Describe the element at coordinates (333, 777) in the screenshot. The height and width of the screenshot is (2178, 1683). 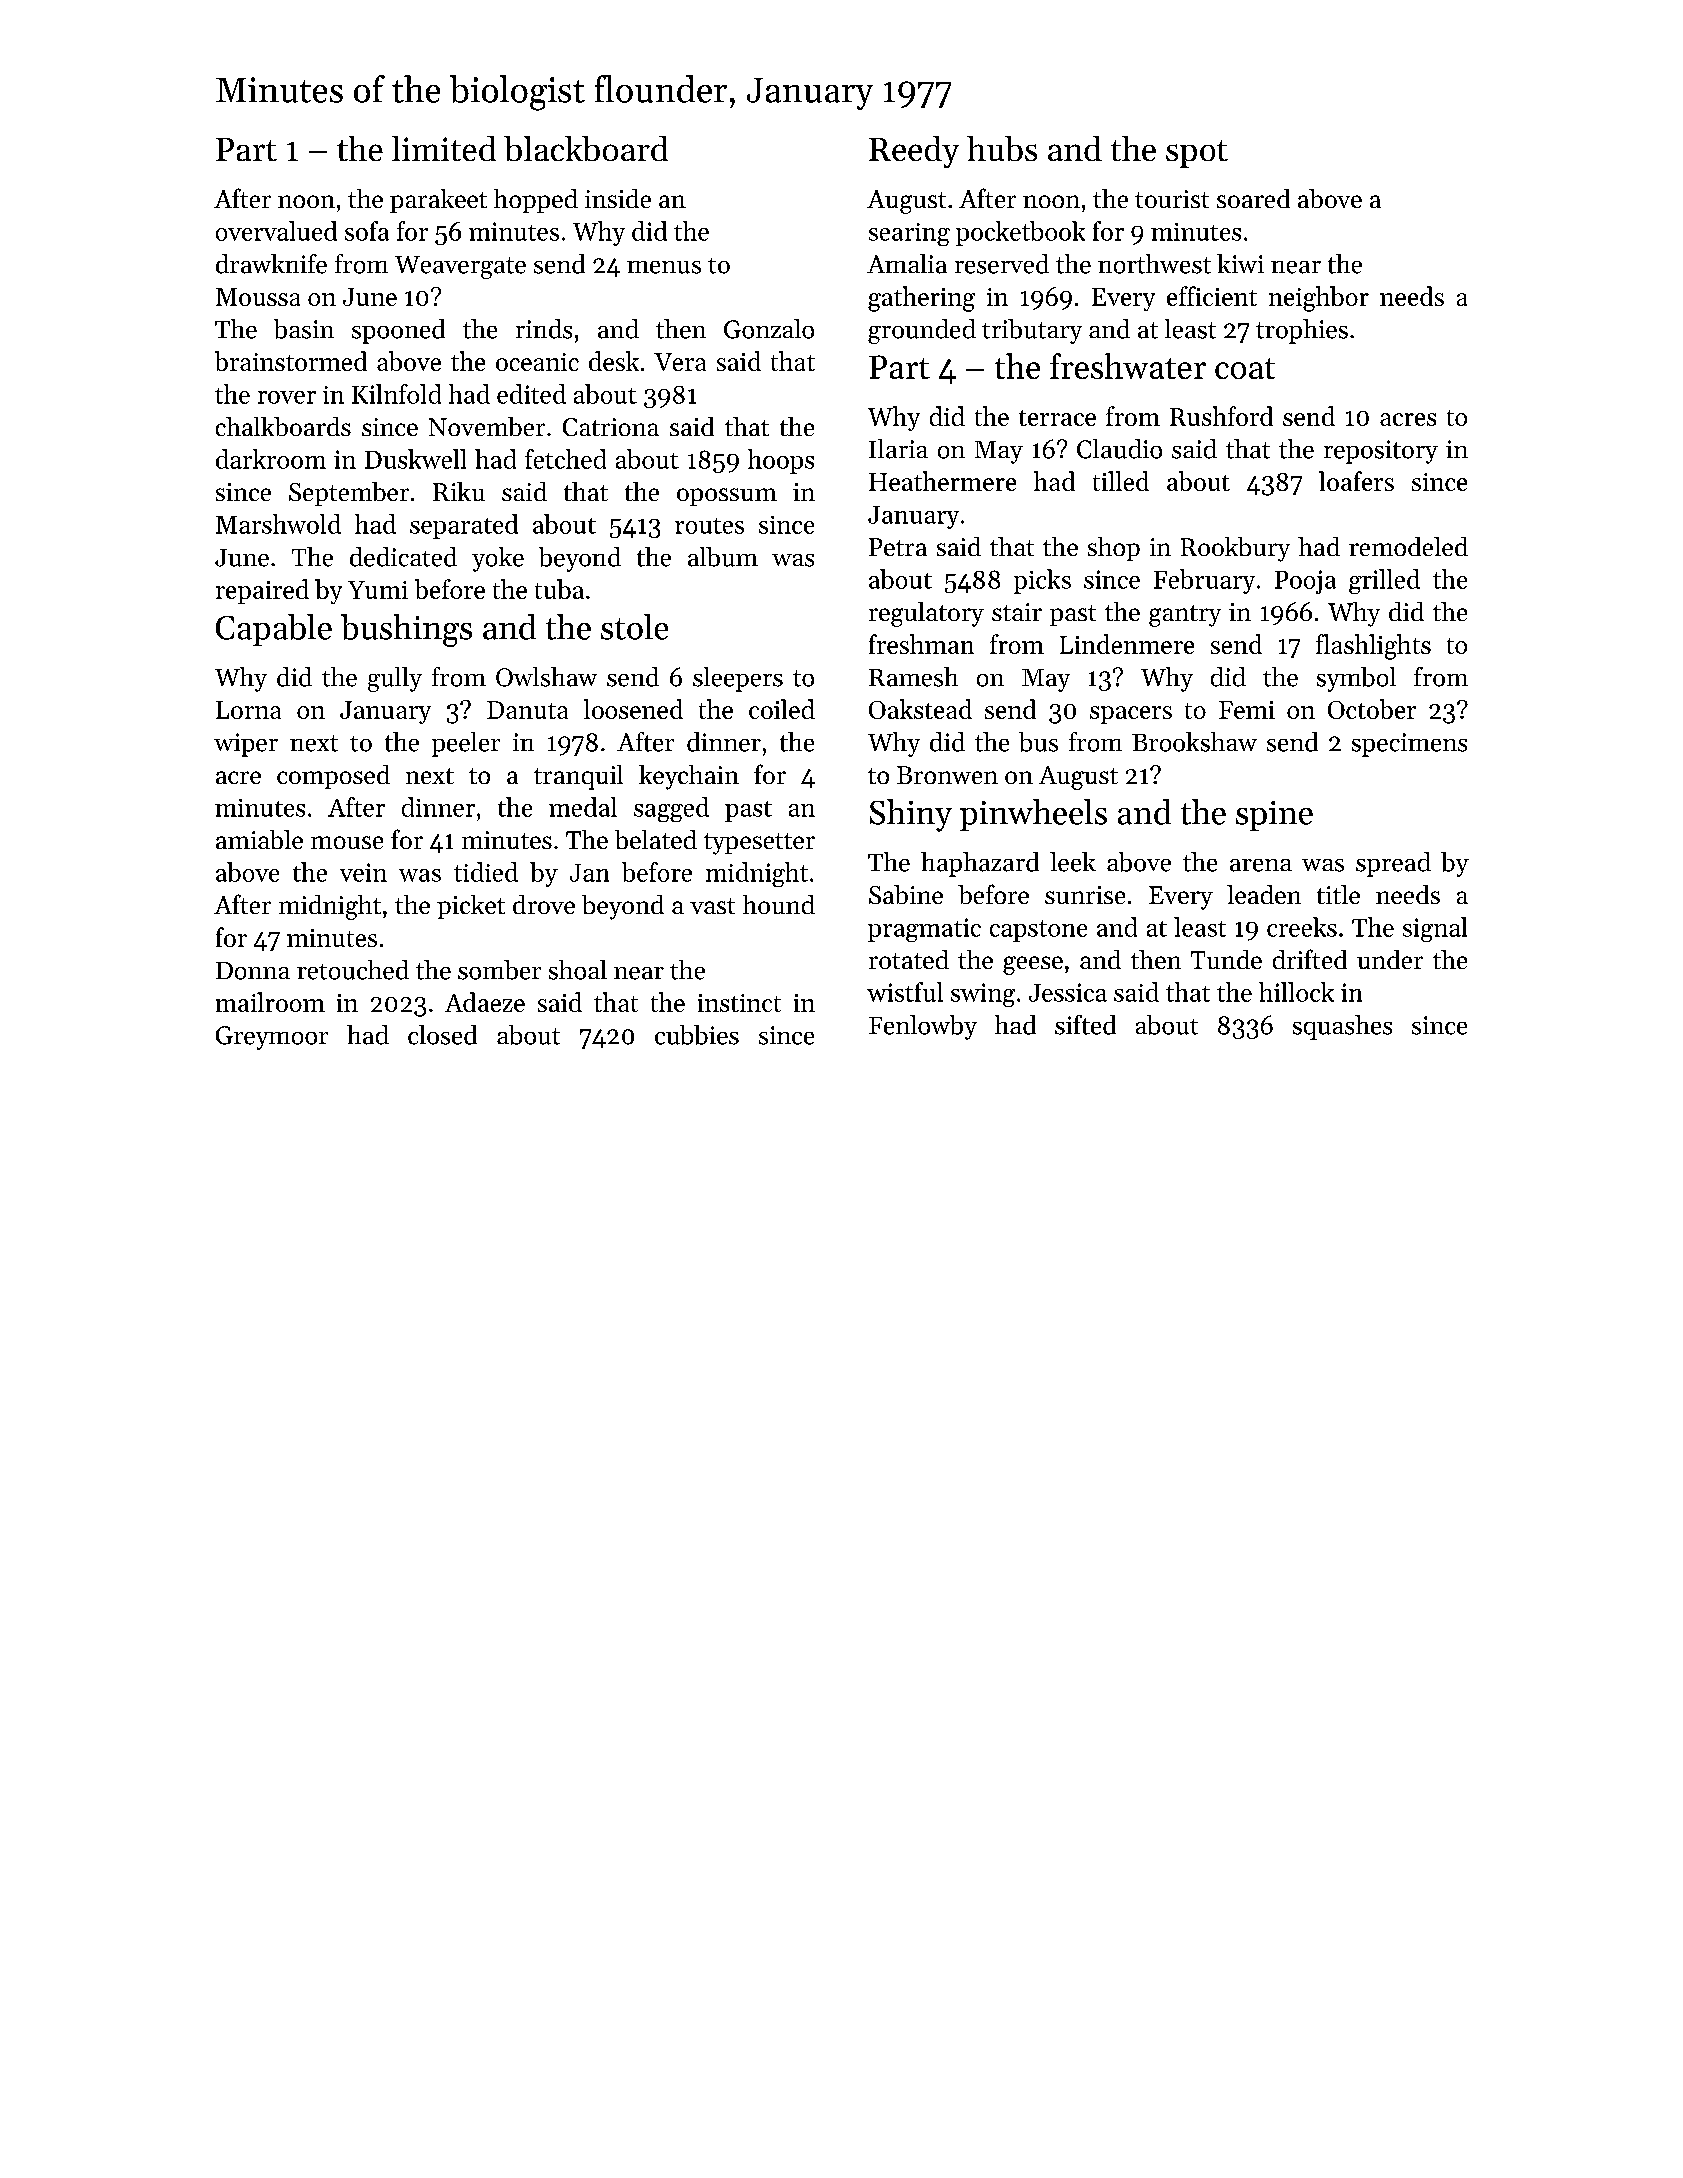
I see `composed` at that location.
